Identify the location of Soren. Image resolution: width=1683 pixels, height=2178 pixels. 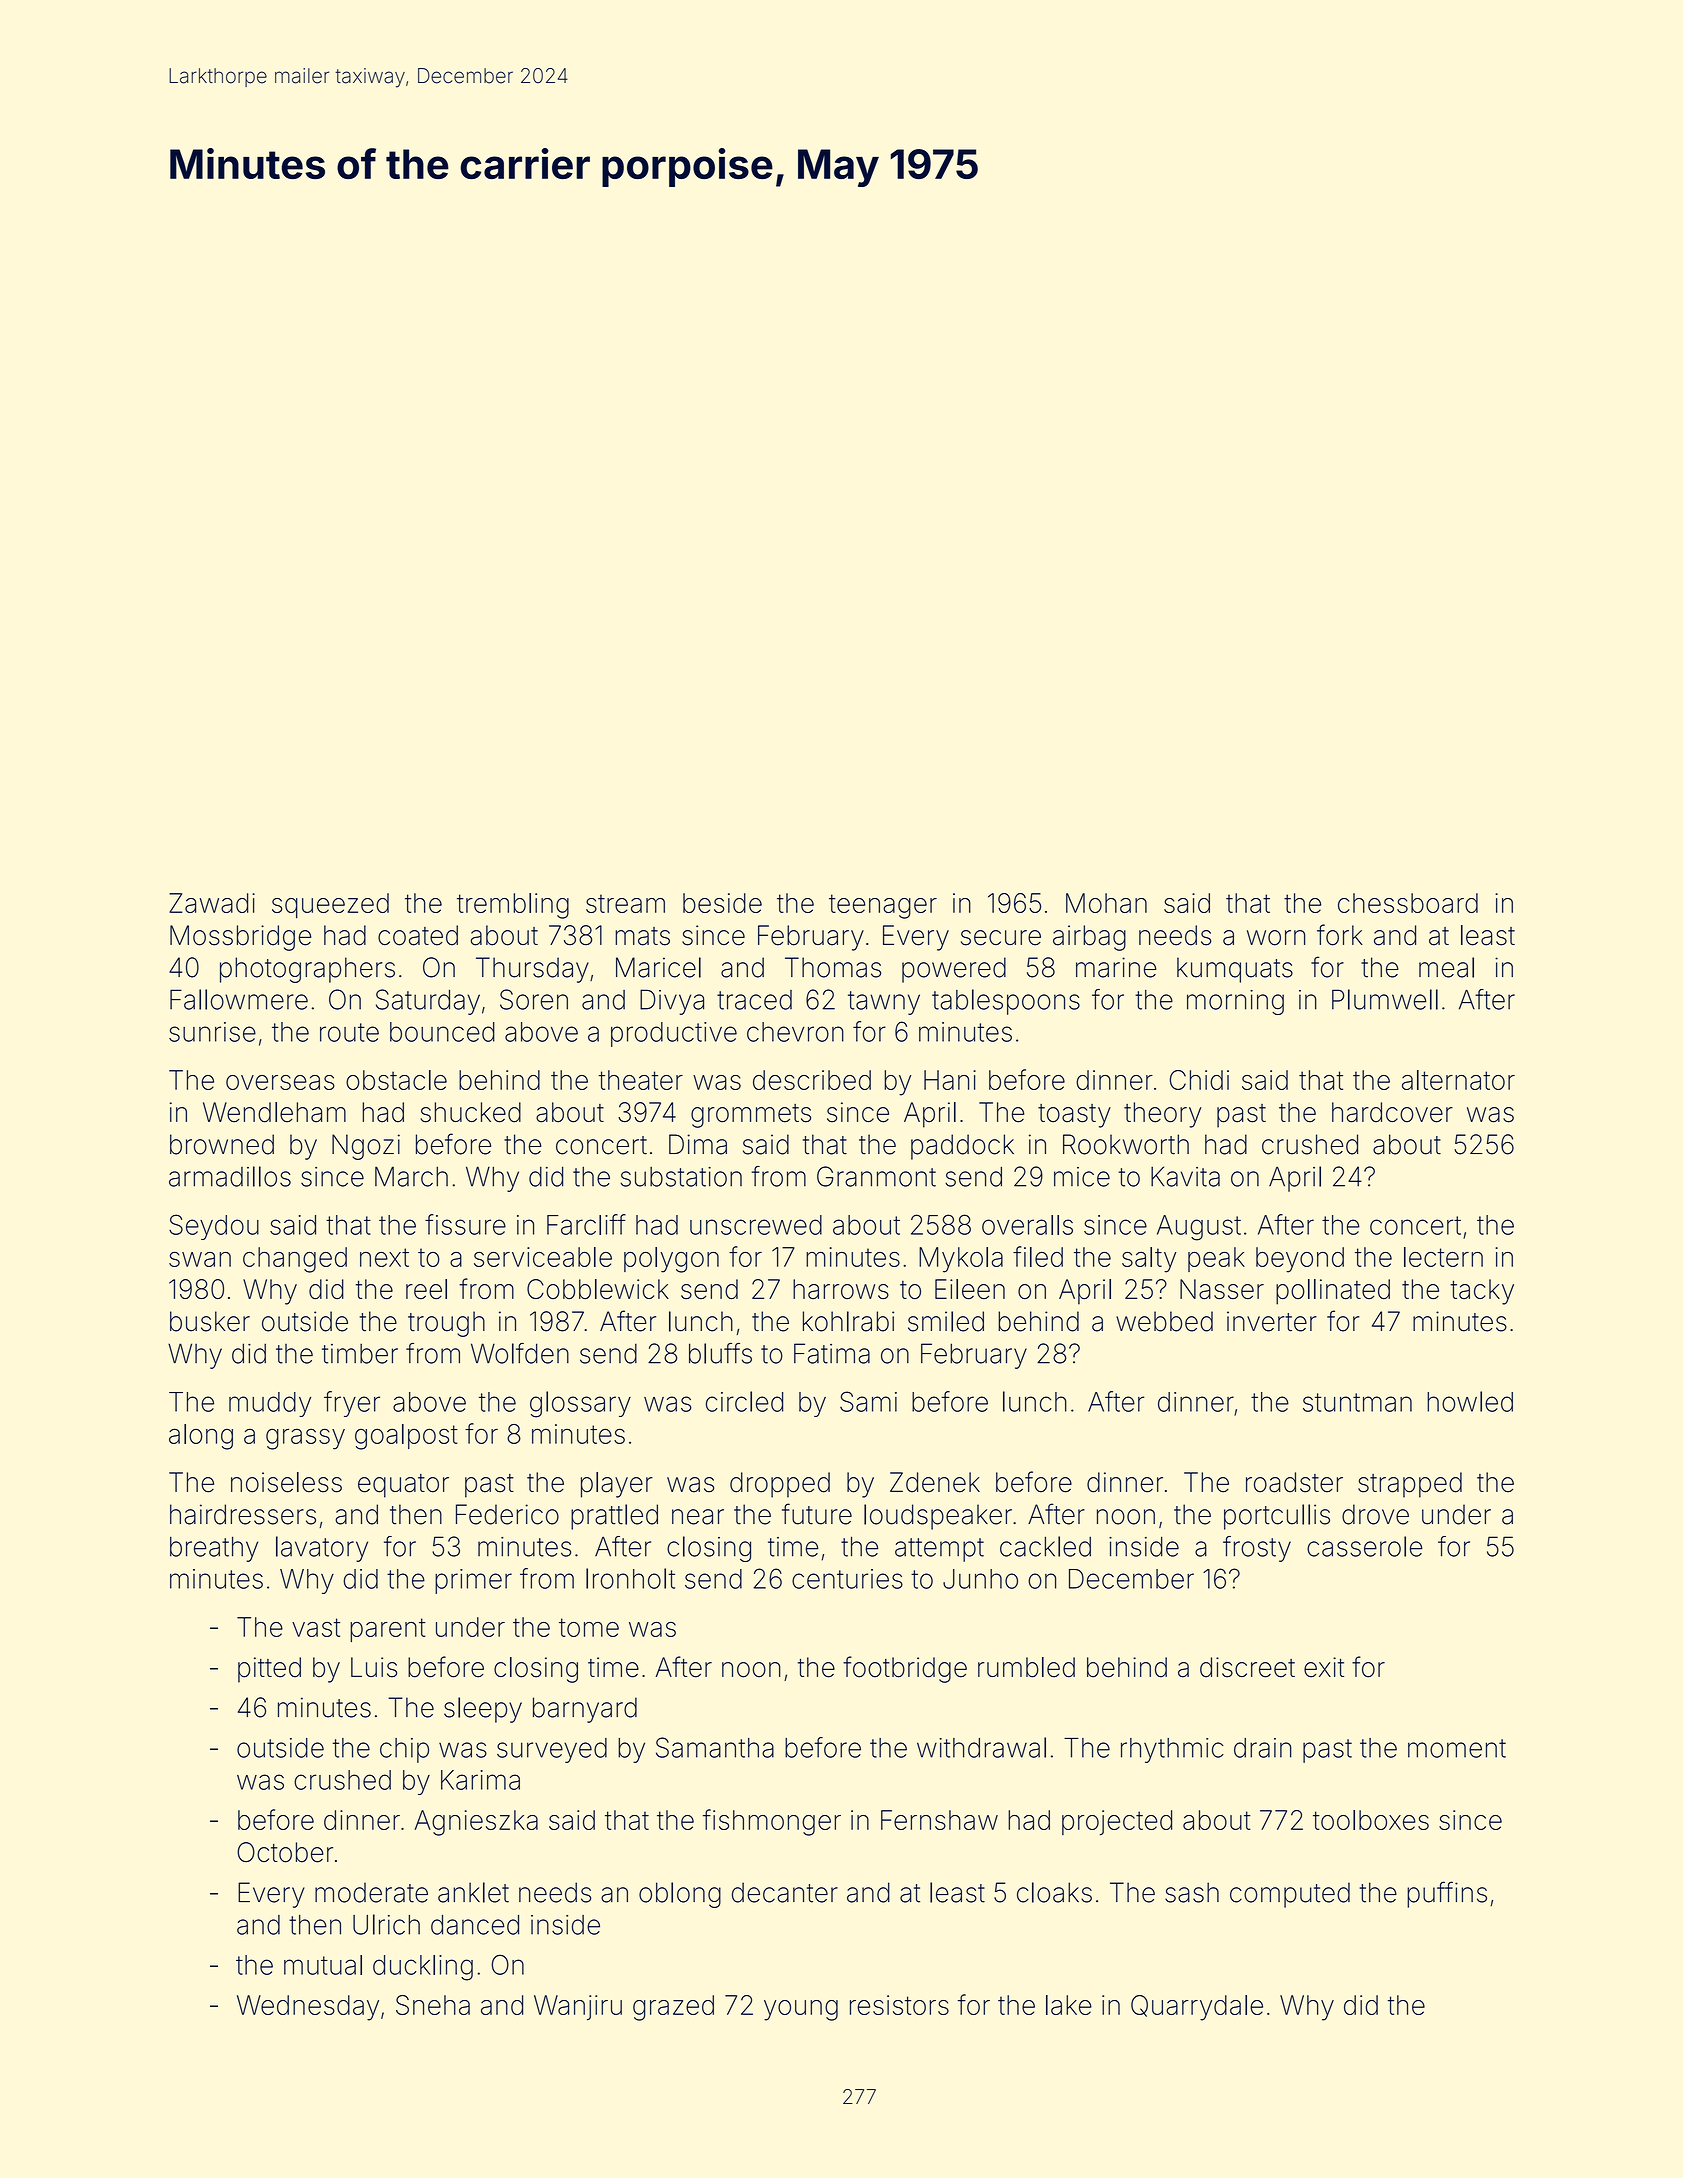
(534, 999).
